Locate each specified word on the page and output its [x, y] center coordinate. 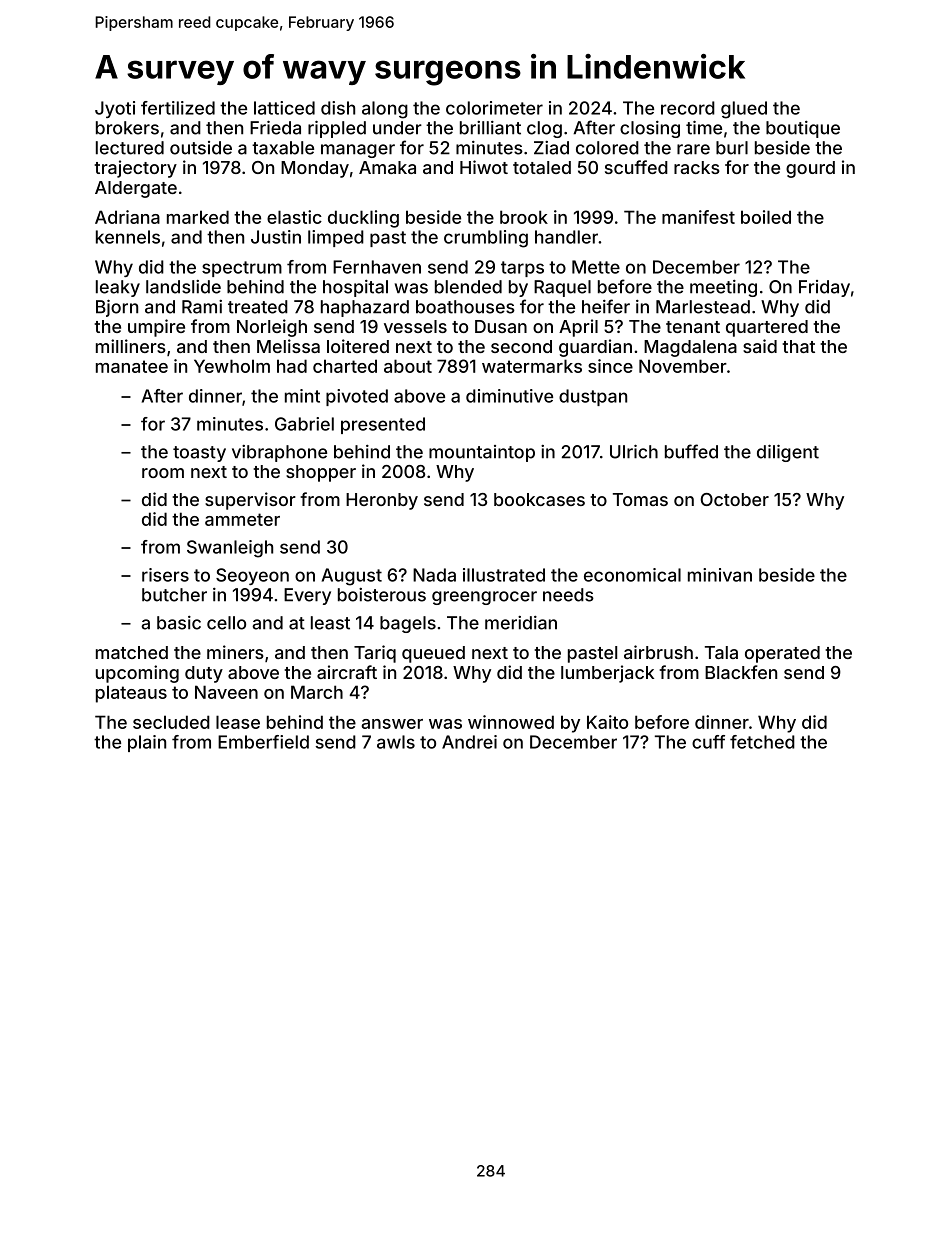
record [688, 108]
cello [226, 623]
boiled [766, 217]
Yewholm [232, 366]
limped [336, 238]
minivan [720, 575]
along [385, 110]
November [683, 366]
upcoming [137, 674]
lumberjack [607, 674]
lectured [130, 148]
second [521, 346]
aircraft [347, 672]
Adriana [127, 217]
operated [782, 654]
